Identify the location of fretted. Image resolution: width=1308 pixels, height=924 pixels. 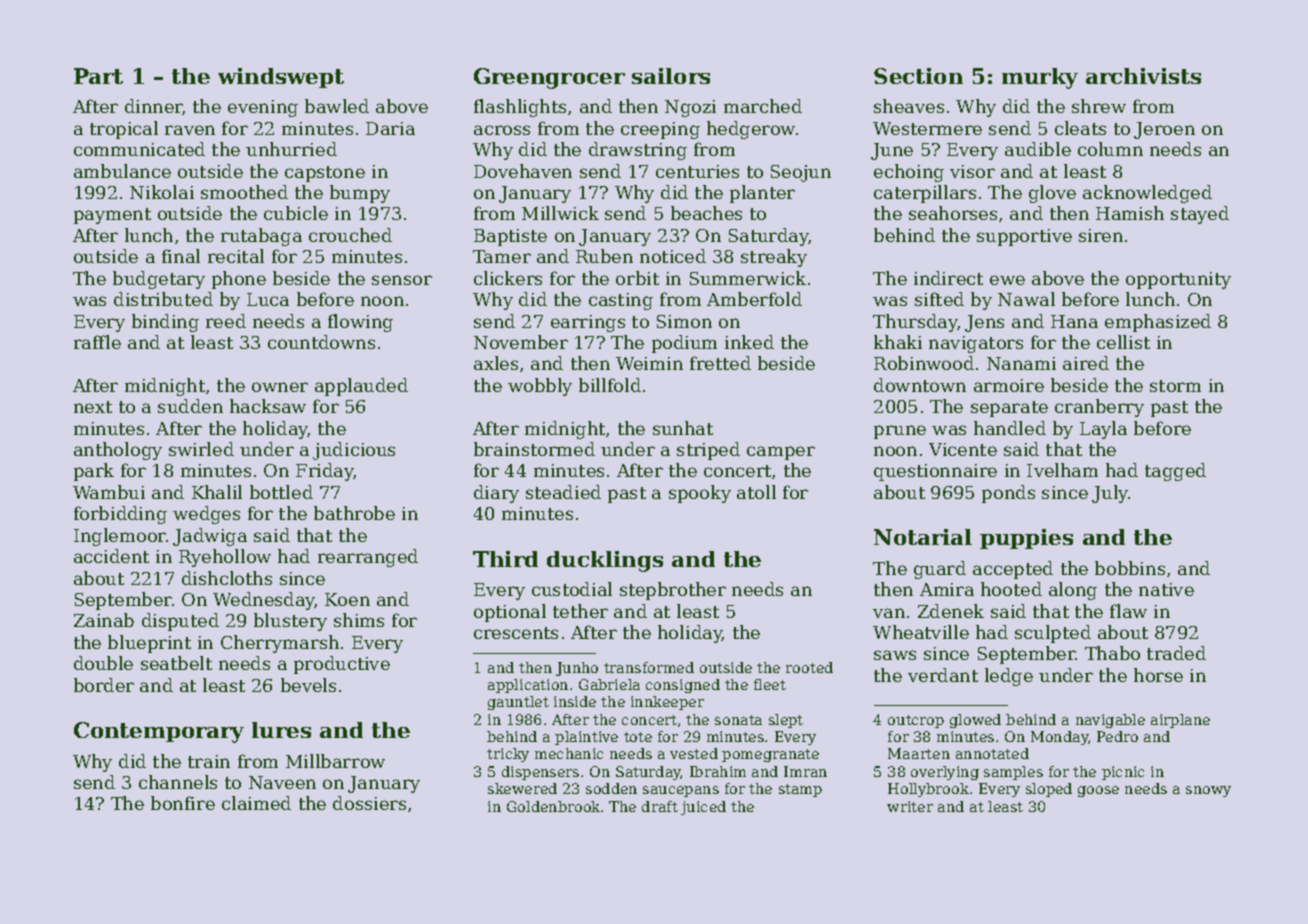
(720, 363).
